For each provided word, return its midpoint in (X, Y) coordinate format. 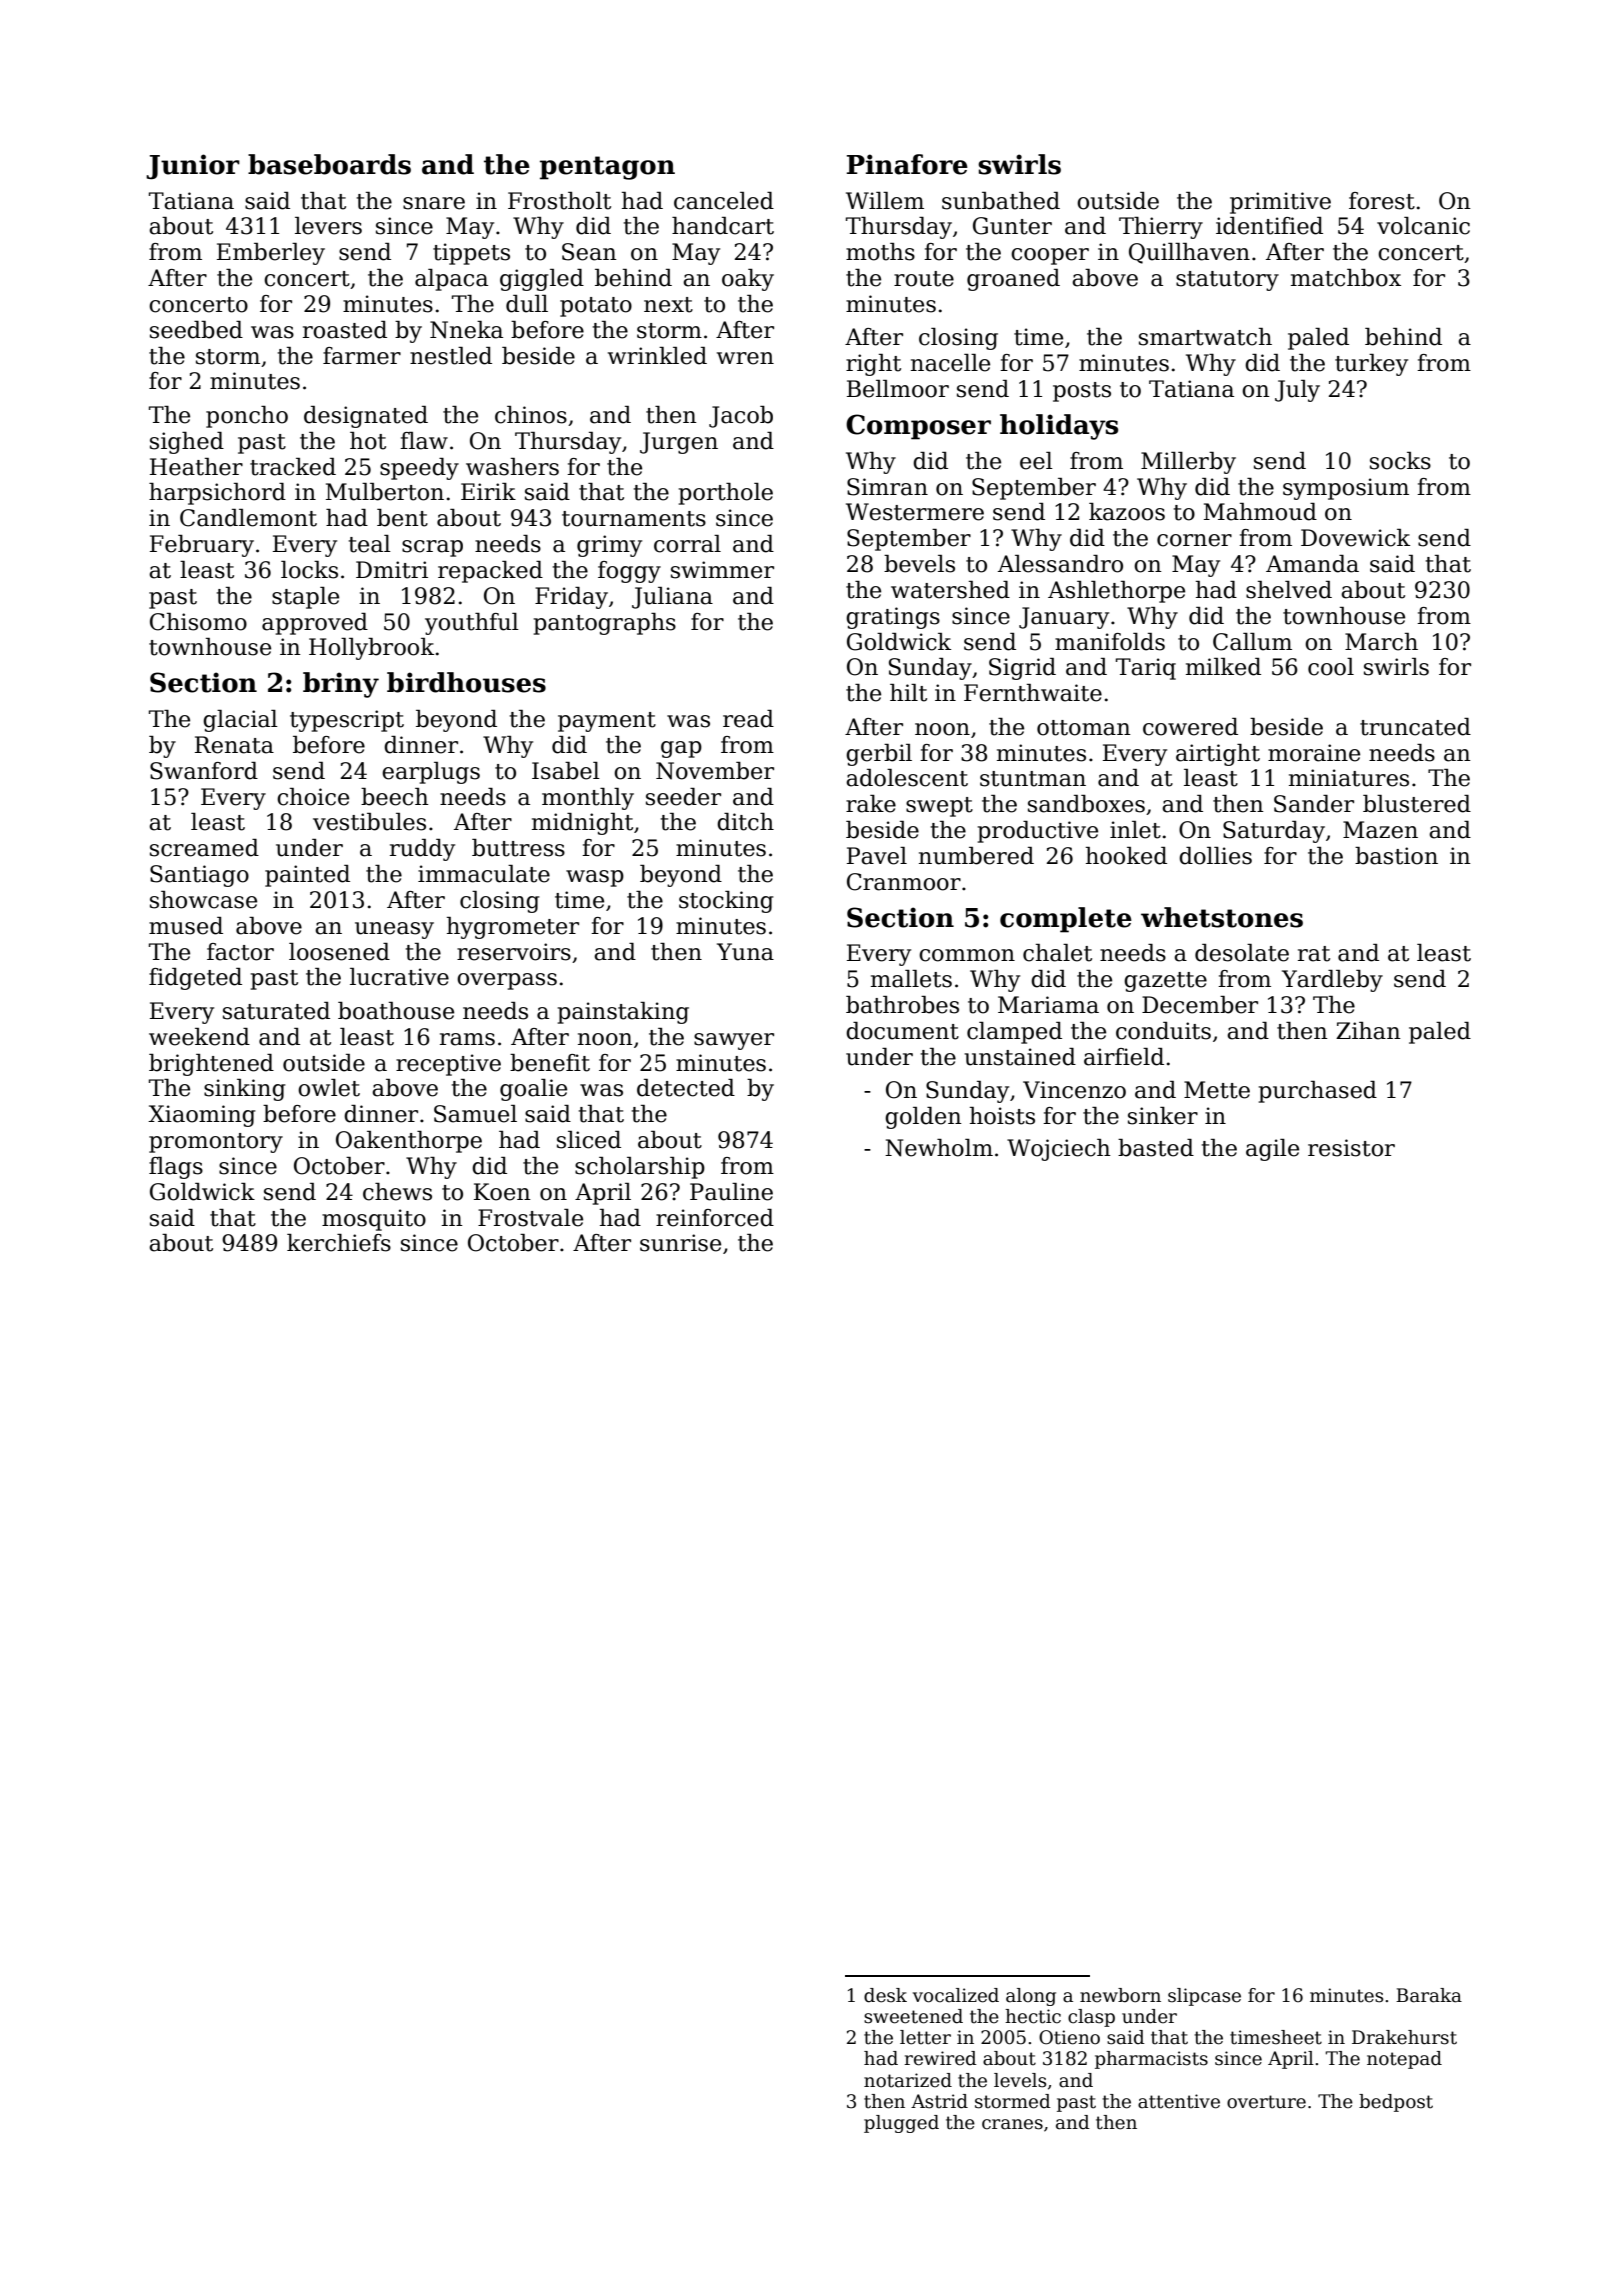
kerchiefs (339, 1243)
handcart (723, 226)
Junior (193, 167)
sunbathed (1001, 201)
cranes (1012, 2124)
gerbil (879, 755)
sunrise (680, 1243)
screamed (204, 848)
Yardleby (1332, 981)
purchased (1318, 1092)
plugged (901, 2124)
